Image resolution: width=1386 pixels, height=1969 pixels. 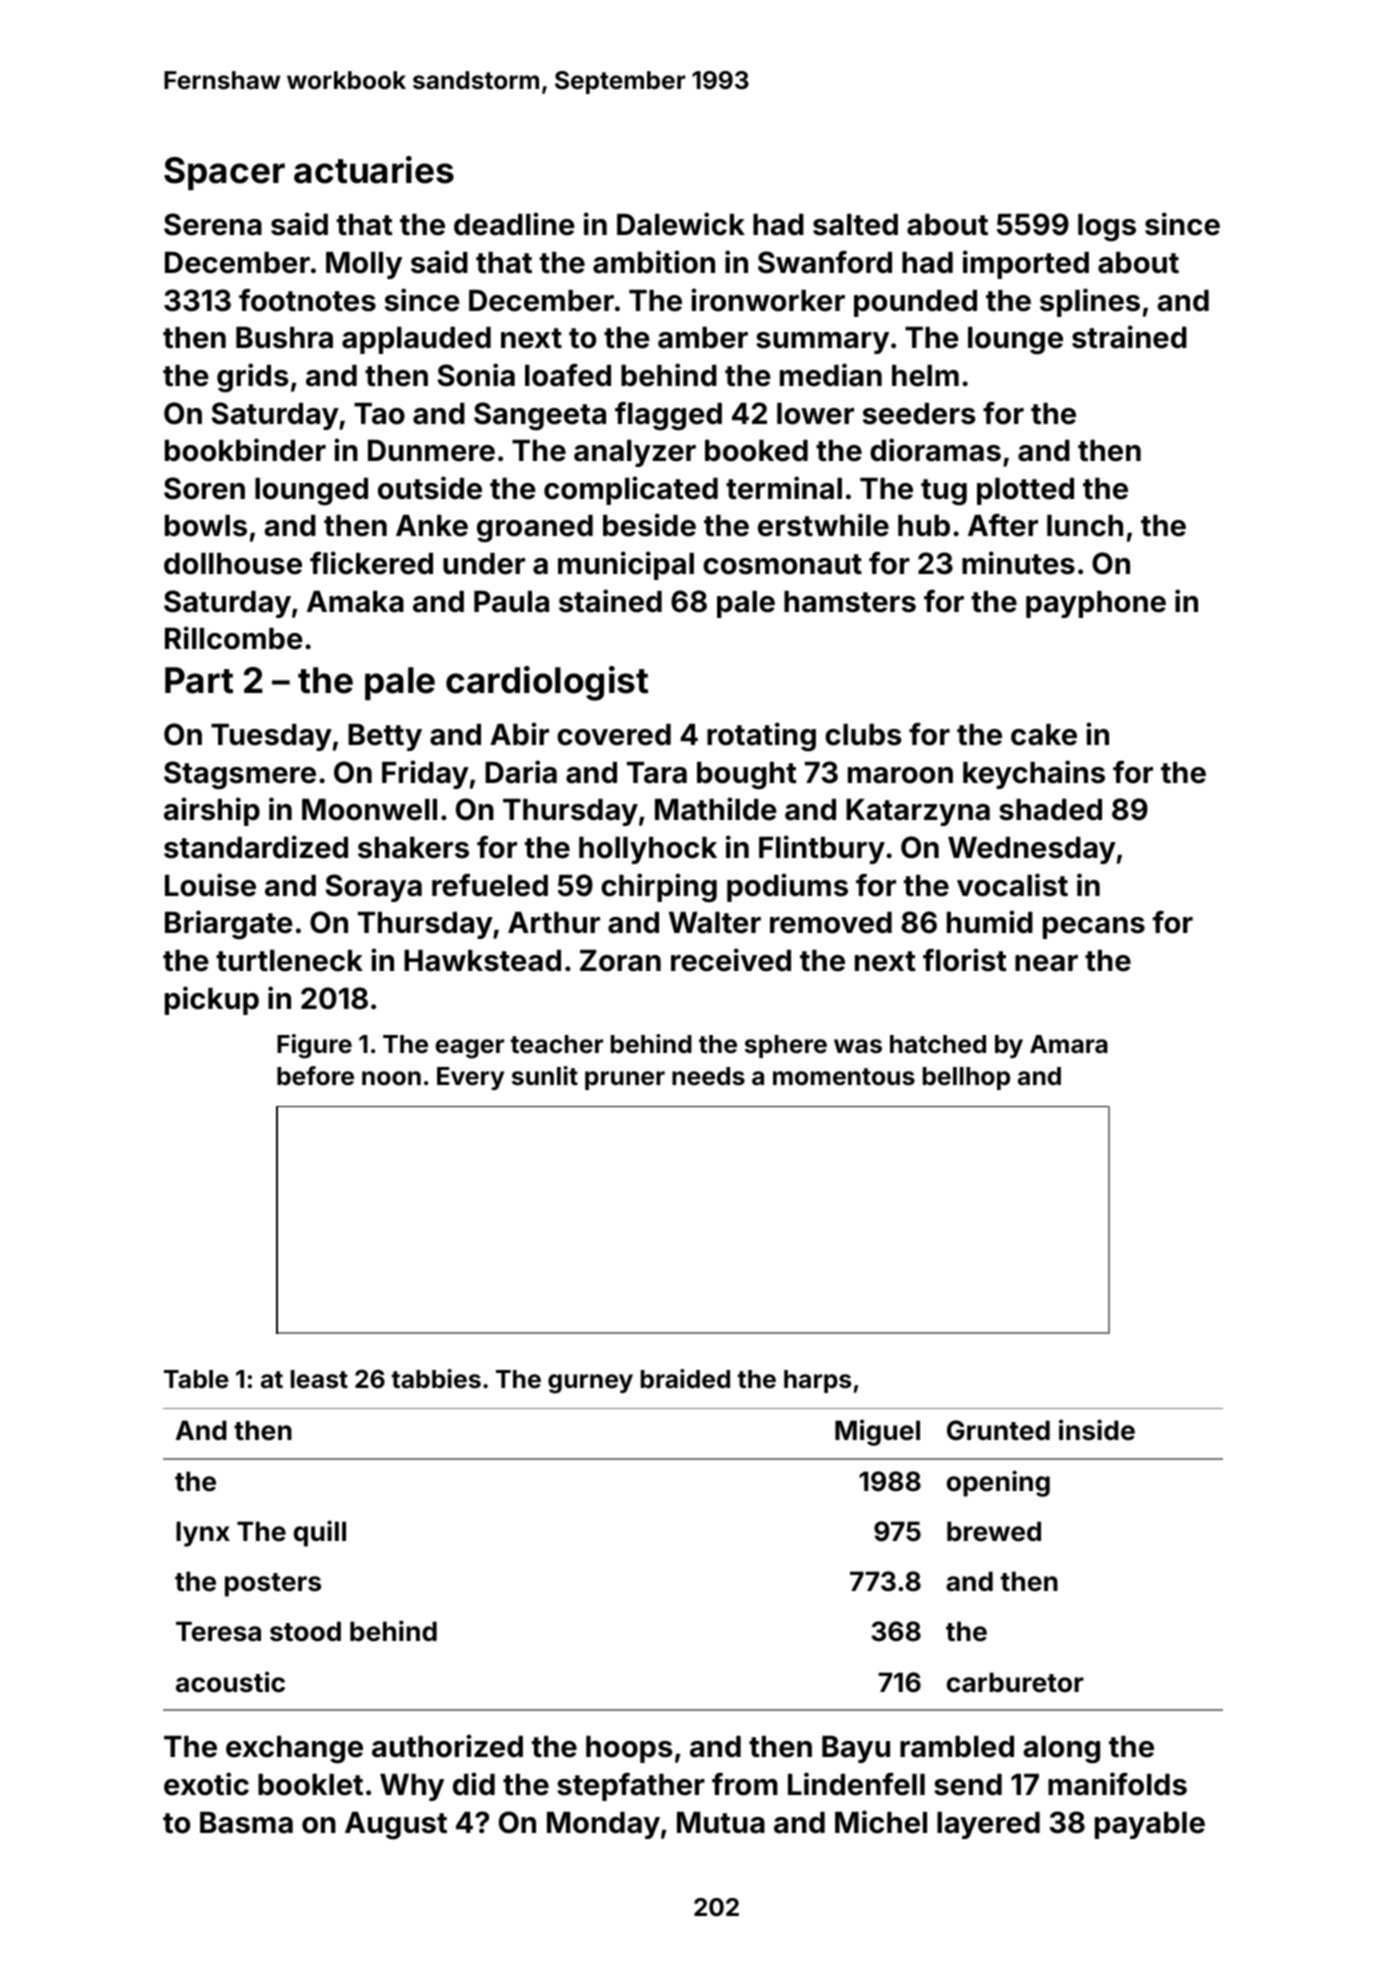 What do you see at coordinates (535, 529) in the page?
I see `groaned` at bounding box center [535, 529].
